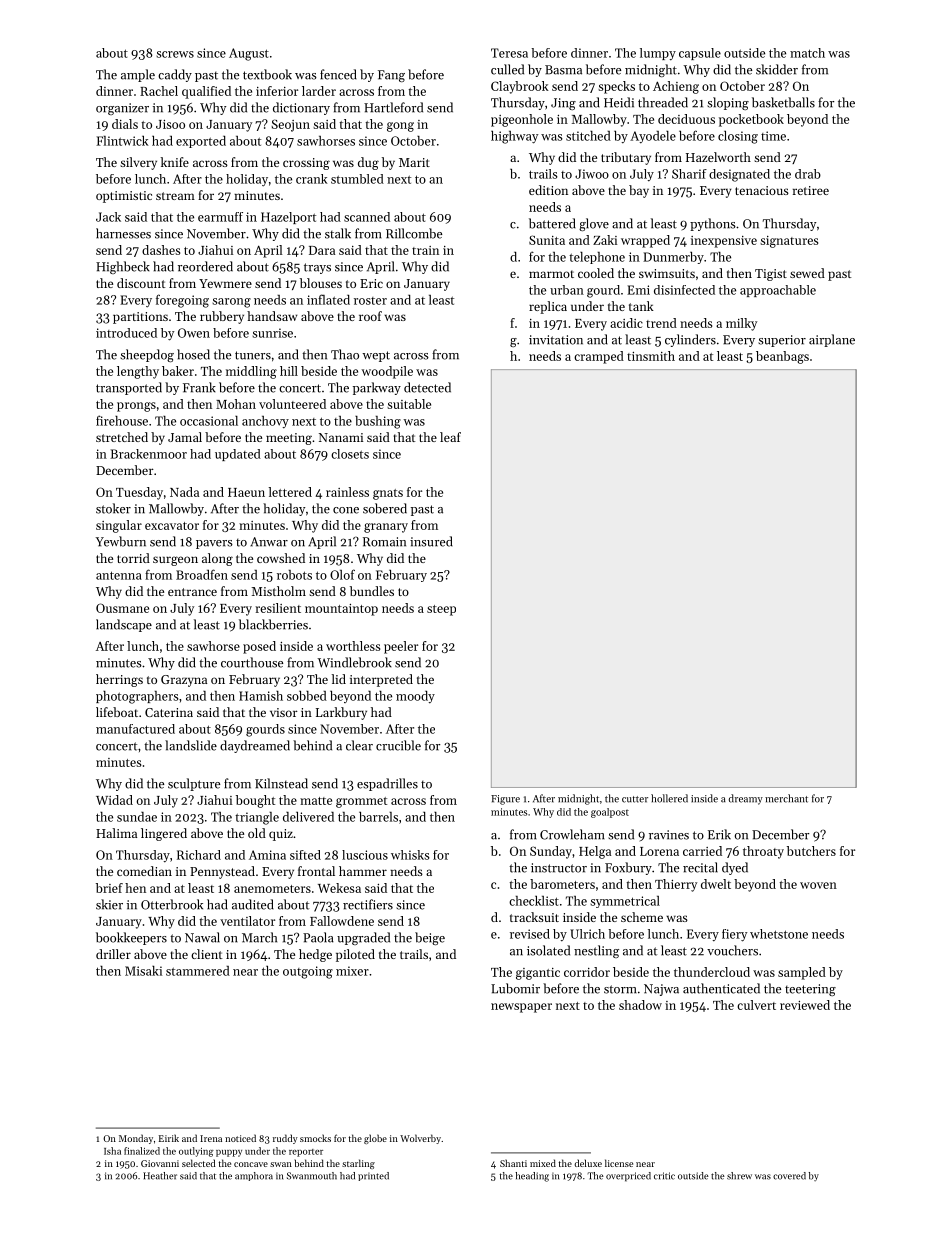  What do you see at coordinates (385, 508) in the page?
I see `sobered` at bounding box center [385, 508].
